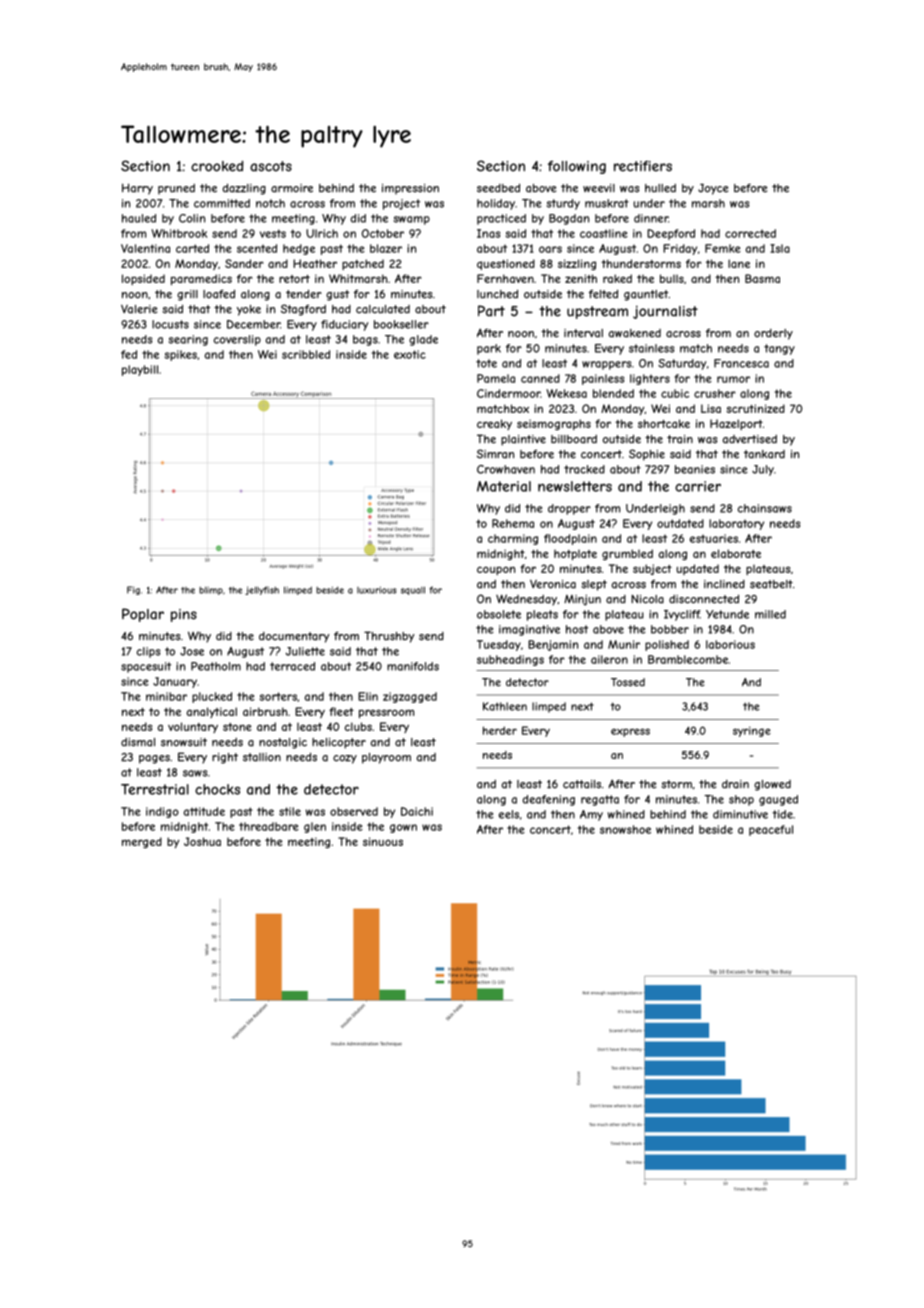 The width and height of the image is (924, 1308). I want to click on pruned, so click(176, 189).
